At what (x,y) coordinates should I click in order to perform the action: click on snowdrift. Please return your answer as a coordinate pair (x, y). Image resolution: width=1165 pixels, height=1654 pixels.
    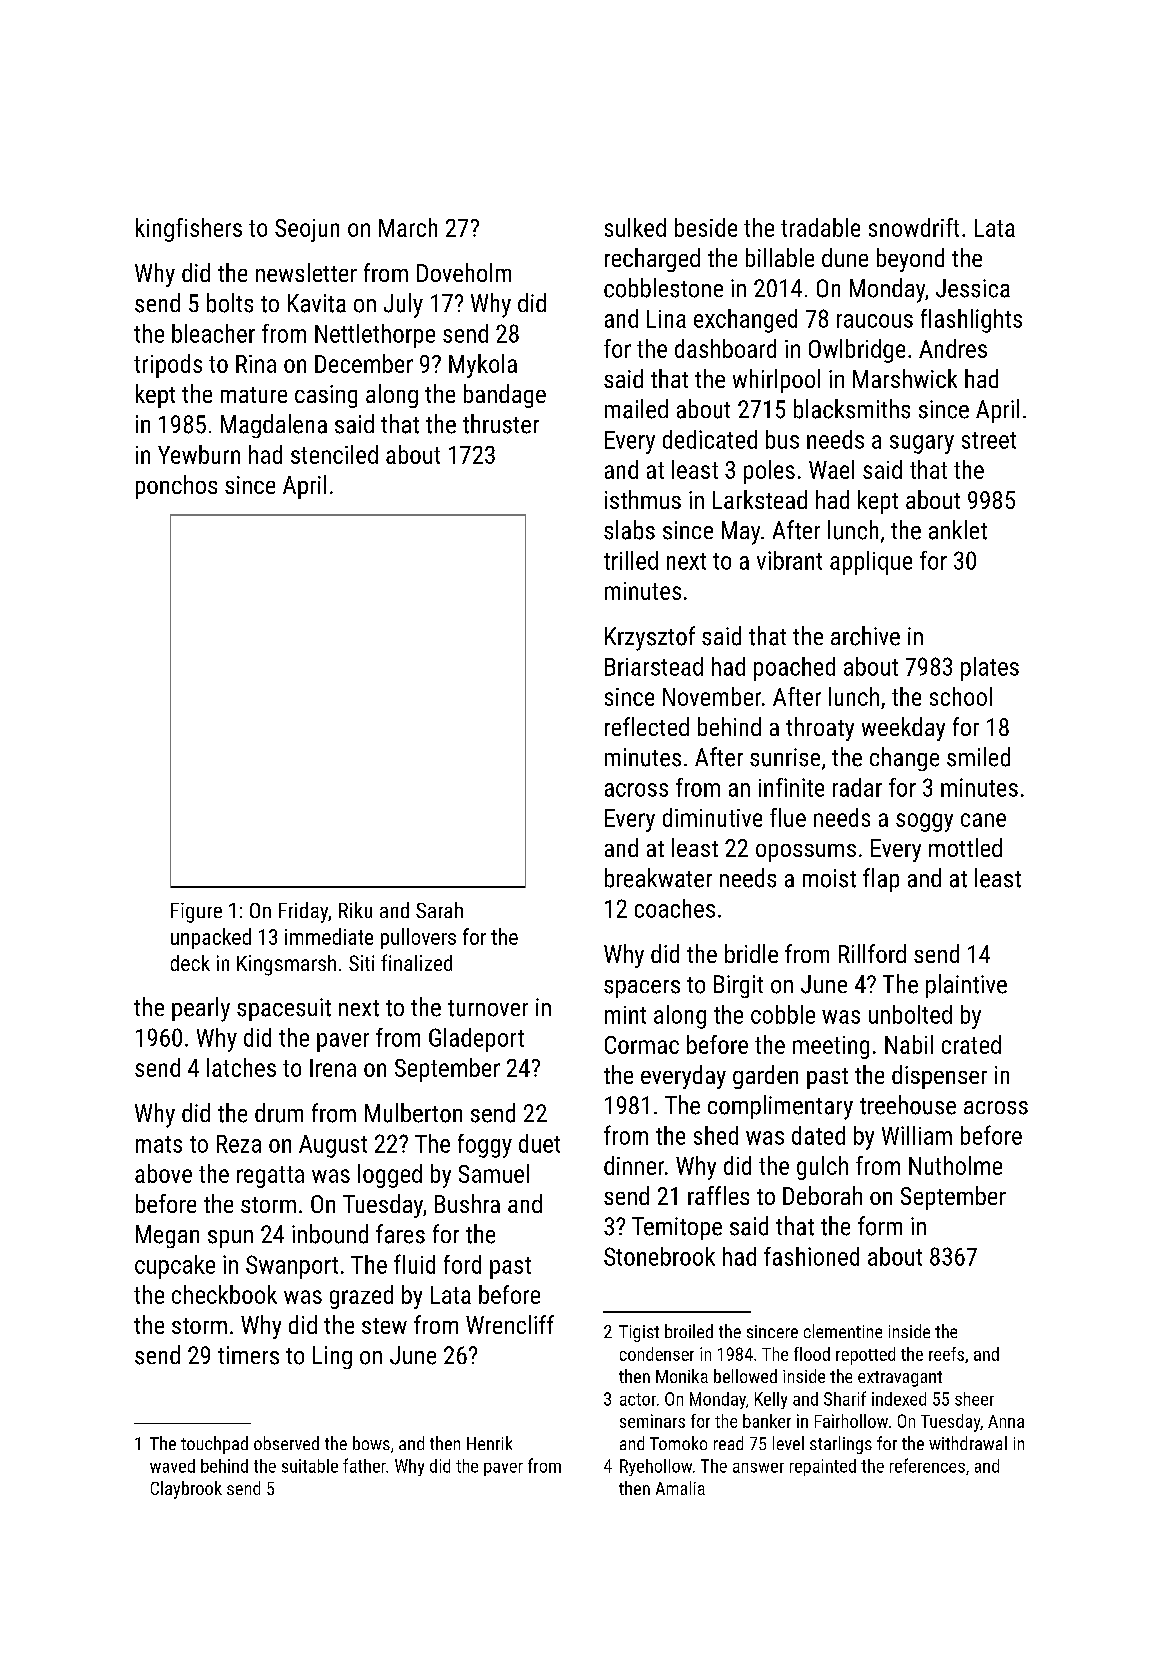
    Looking at the image, I should click on (914, 227).
